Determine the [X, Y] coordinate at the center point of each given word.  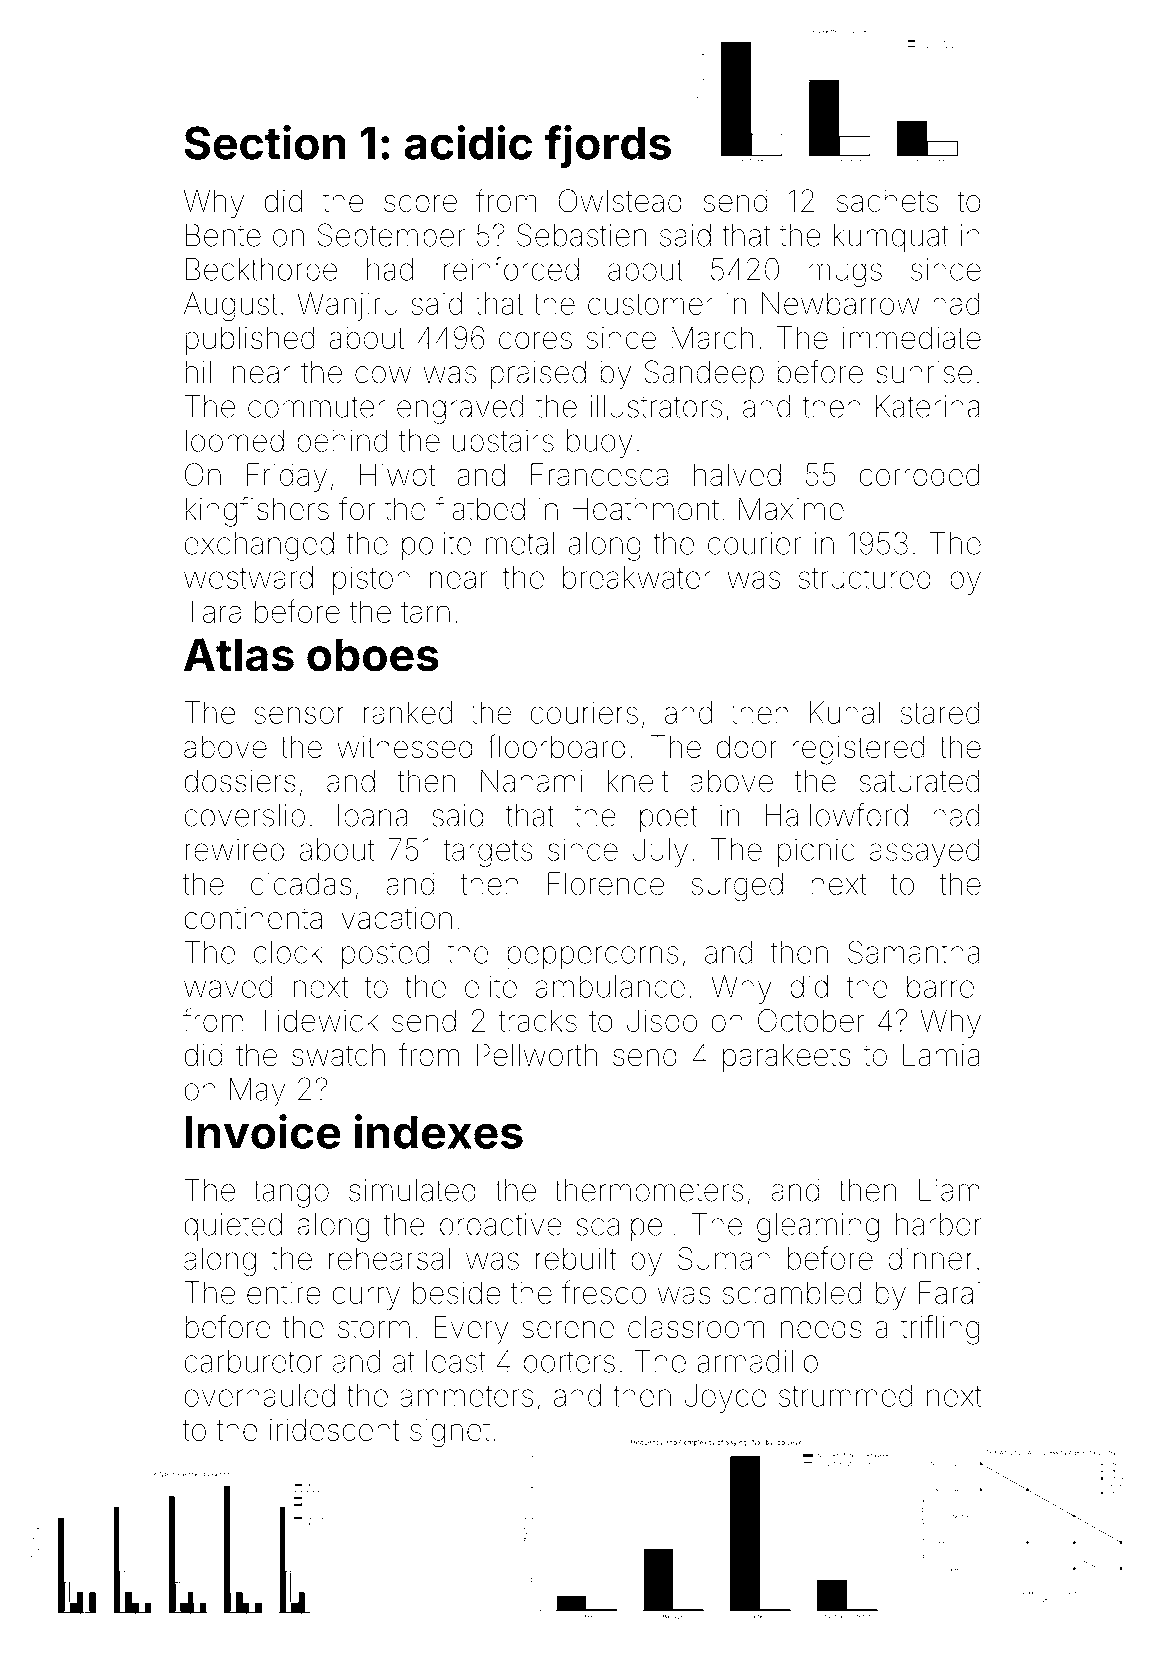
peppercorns [593, 958]
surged [737, 887]
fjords [607, 147]
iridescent [334, 1429]
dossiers [240, 781]
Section [265, 142]
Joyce [725, 1398]
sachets [887, 201]
